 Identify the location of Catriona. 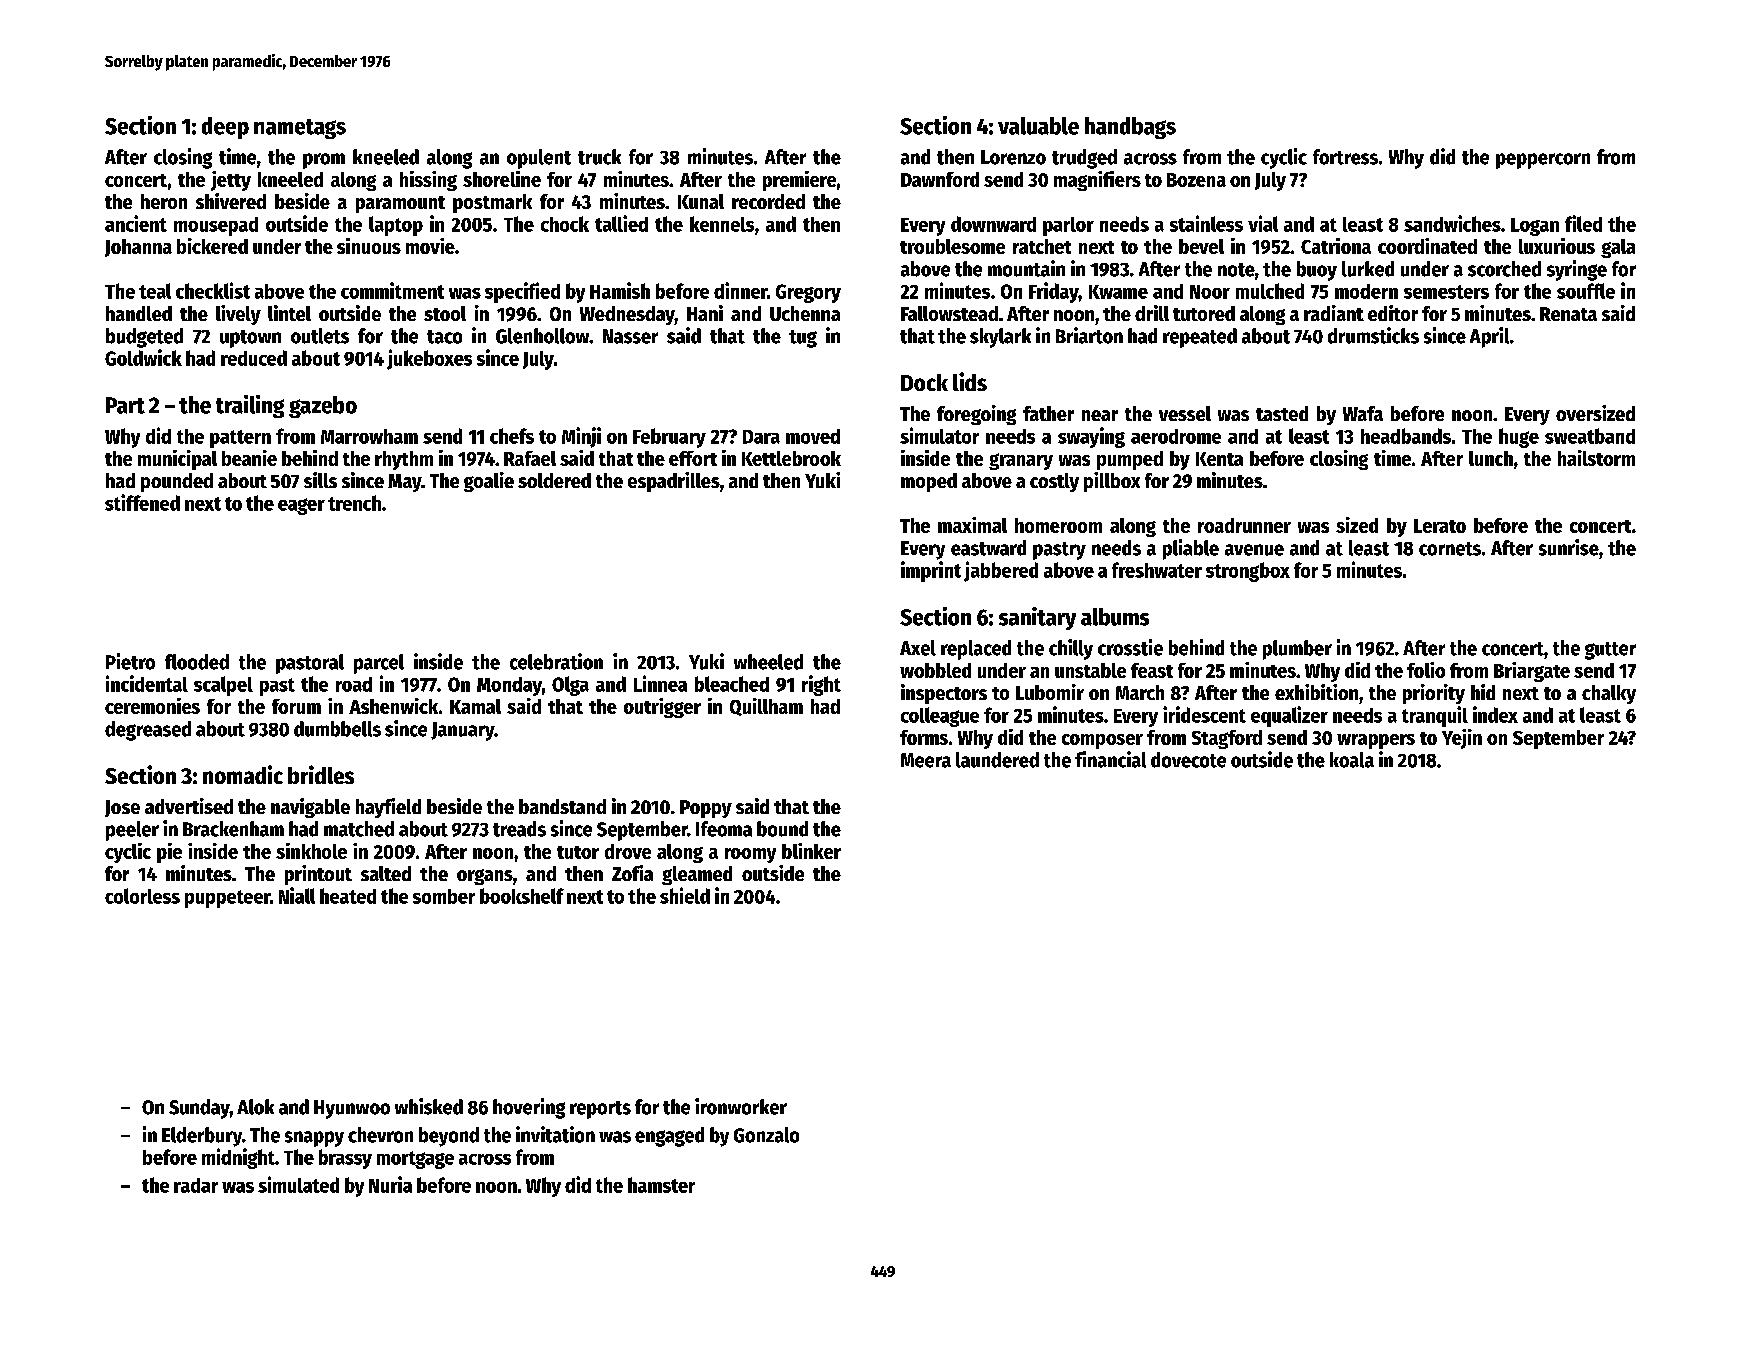
(1336, 246).
